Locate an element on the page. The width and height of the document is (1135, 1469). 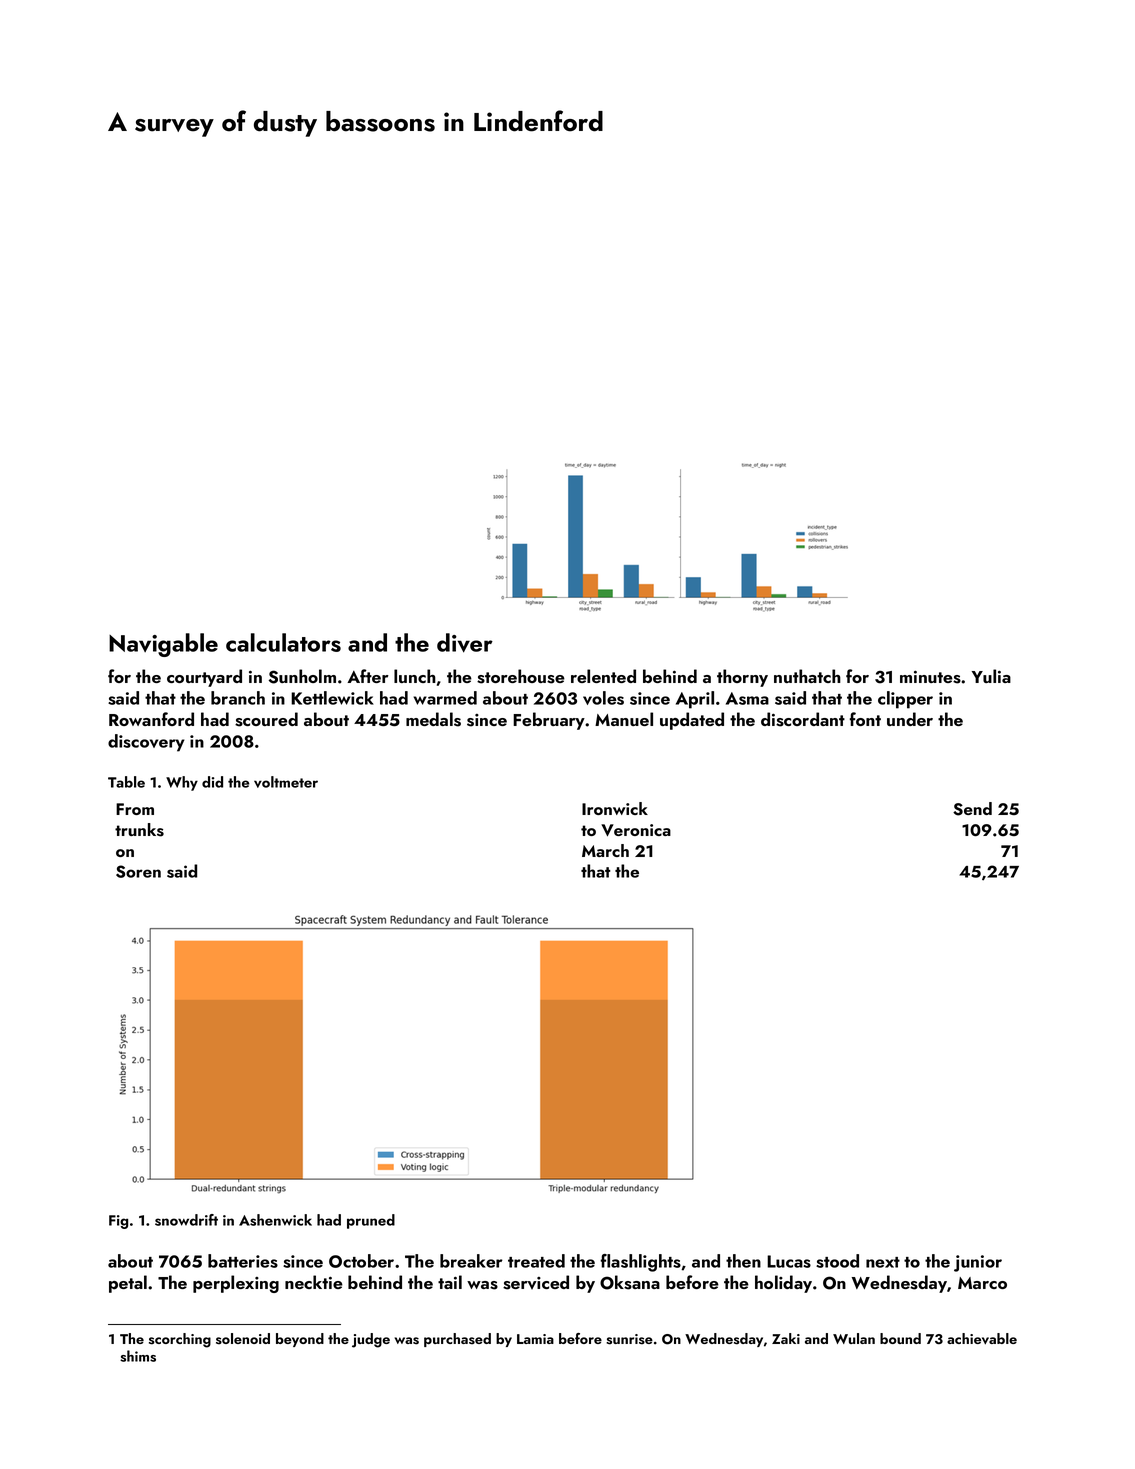
snowdrift is located at coordinates (186, 1220).
